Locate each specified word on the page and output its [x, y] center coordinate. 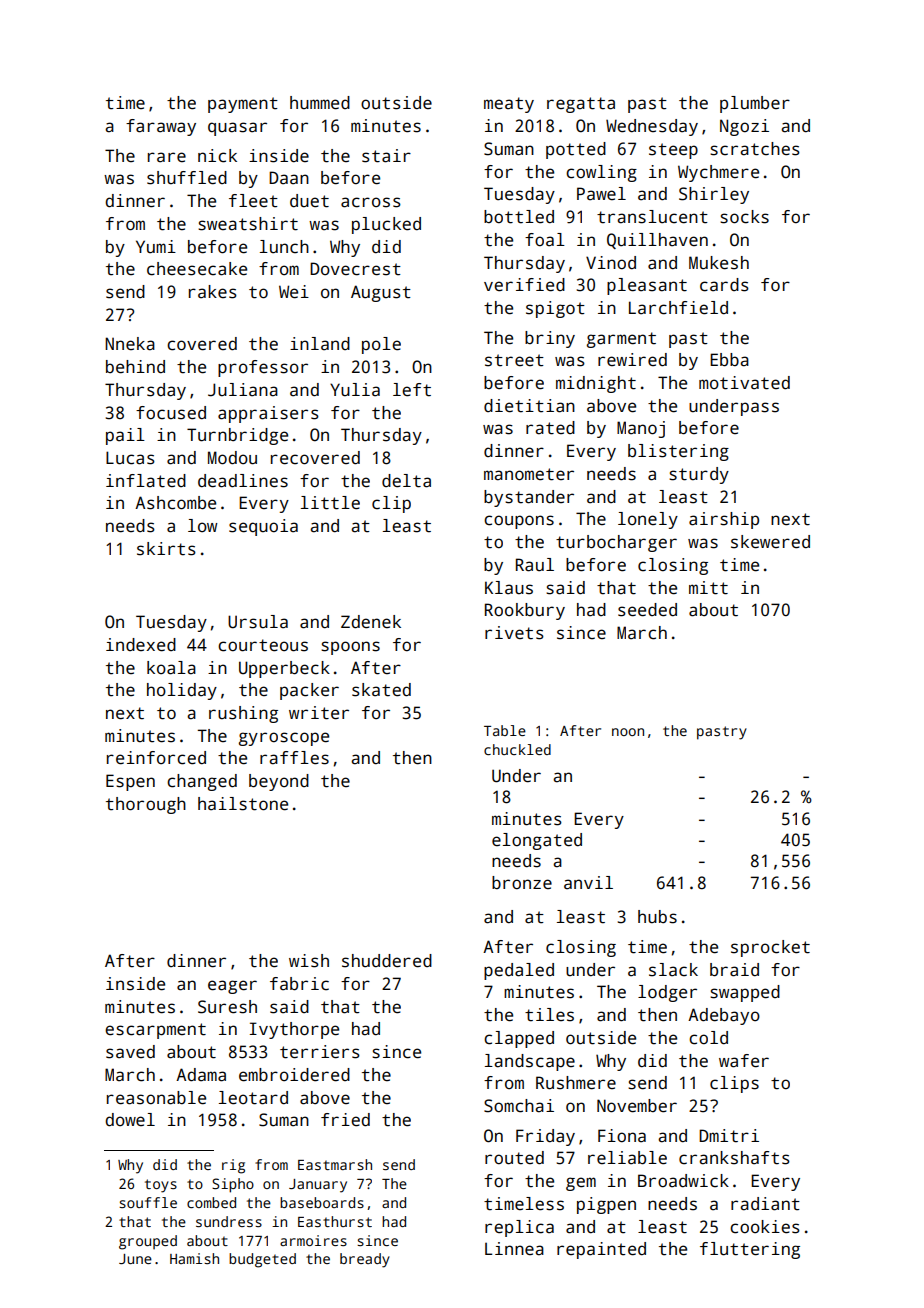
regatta [581, 105]
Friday [545, 1137]
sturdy [699, 475]
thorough [146, 805]
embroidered [294, 1075]
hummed [320, 103]
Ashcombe [175, 503]
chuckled [517, 749]
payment [243, 105]
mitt [708, 588]
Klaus [509, 588]
